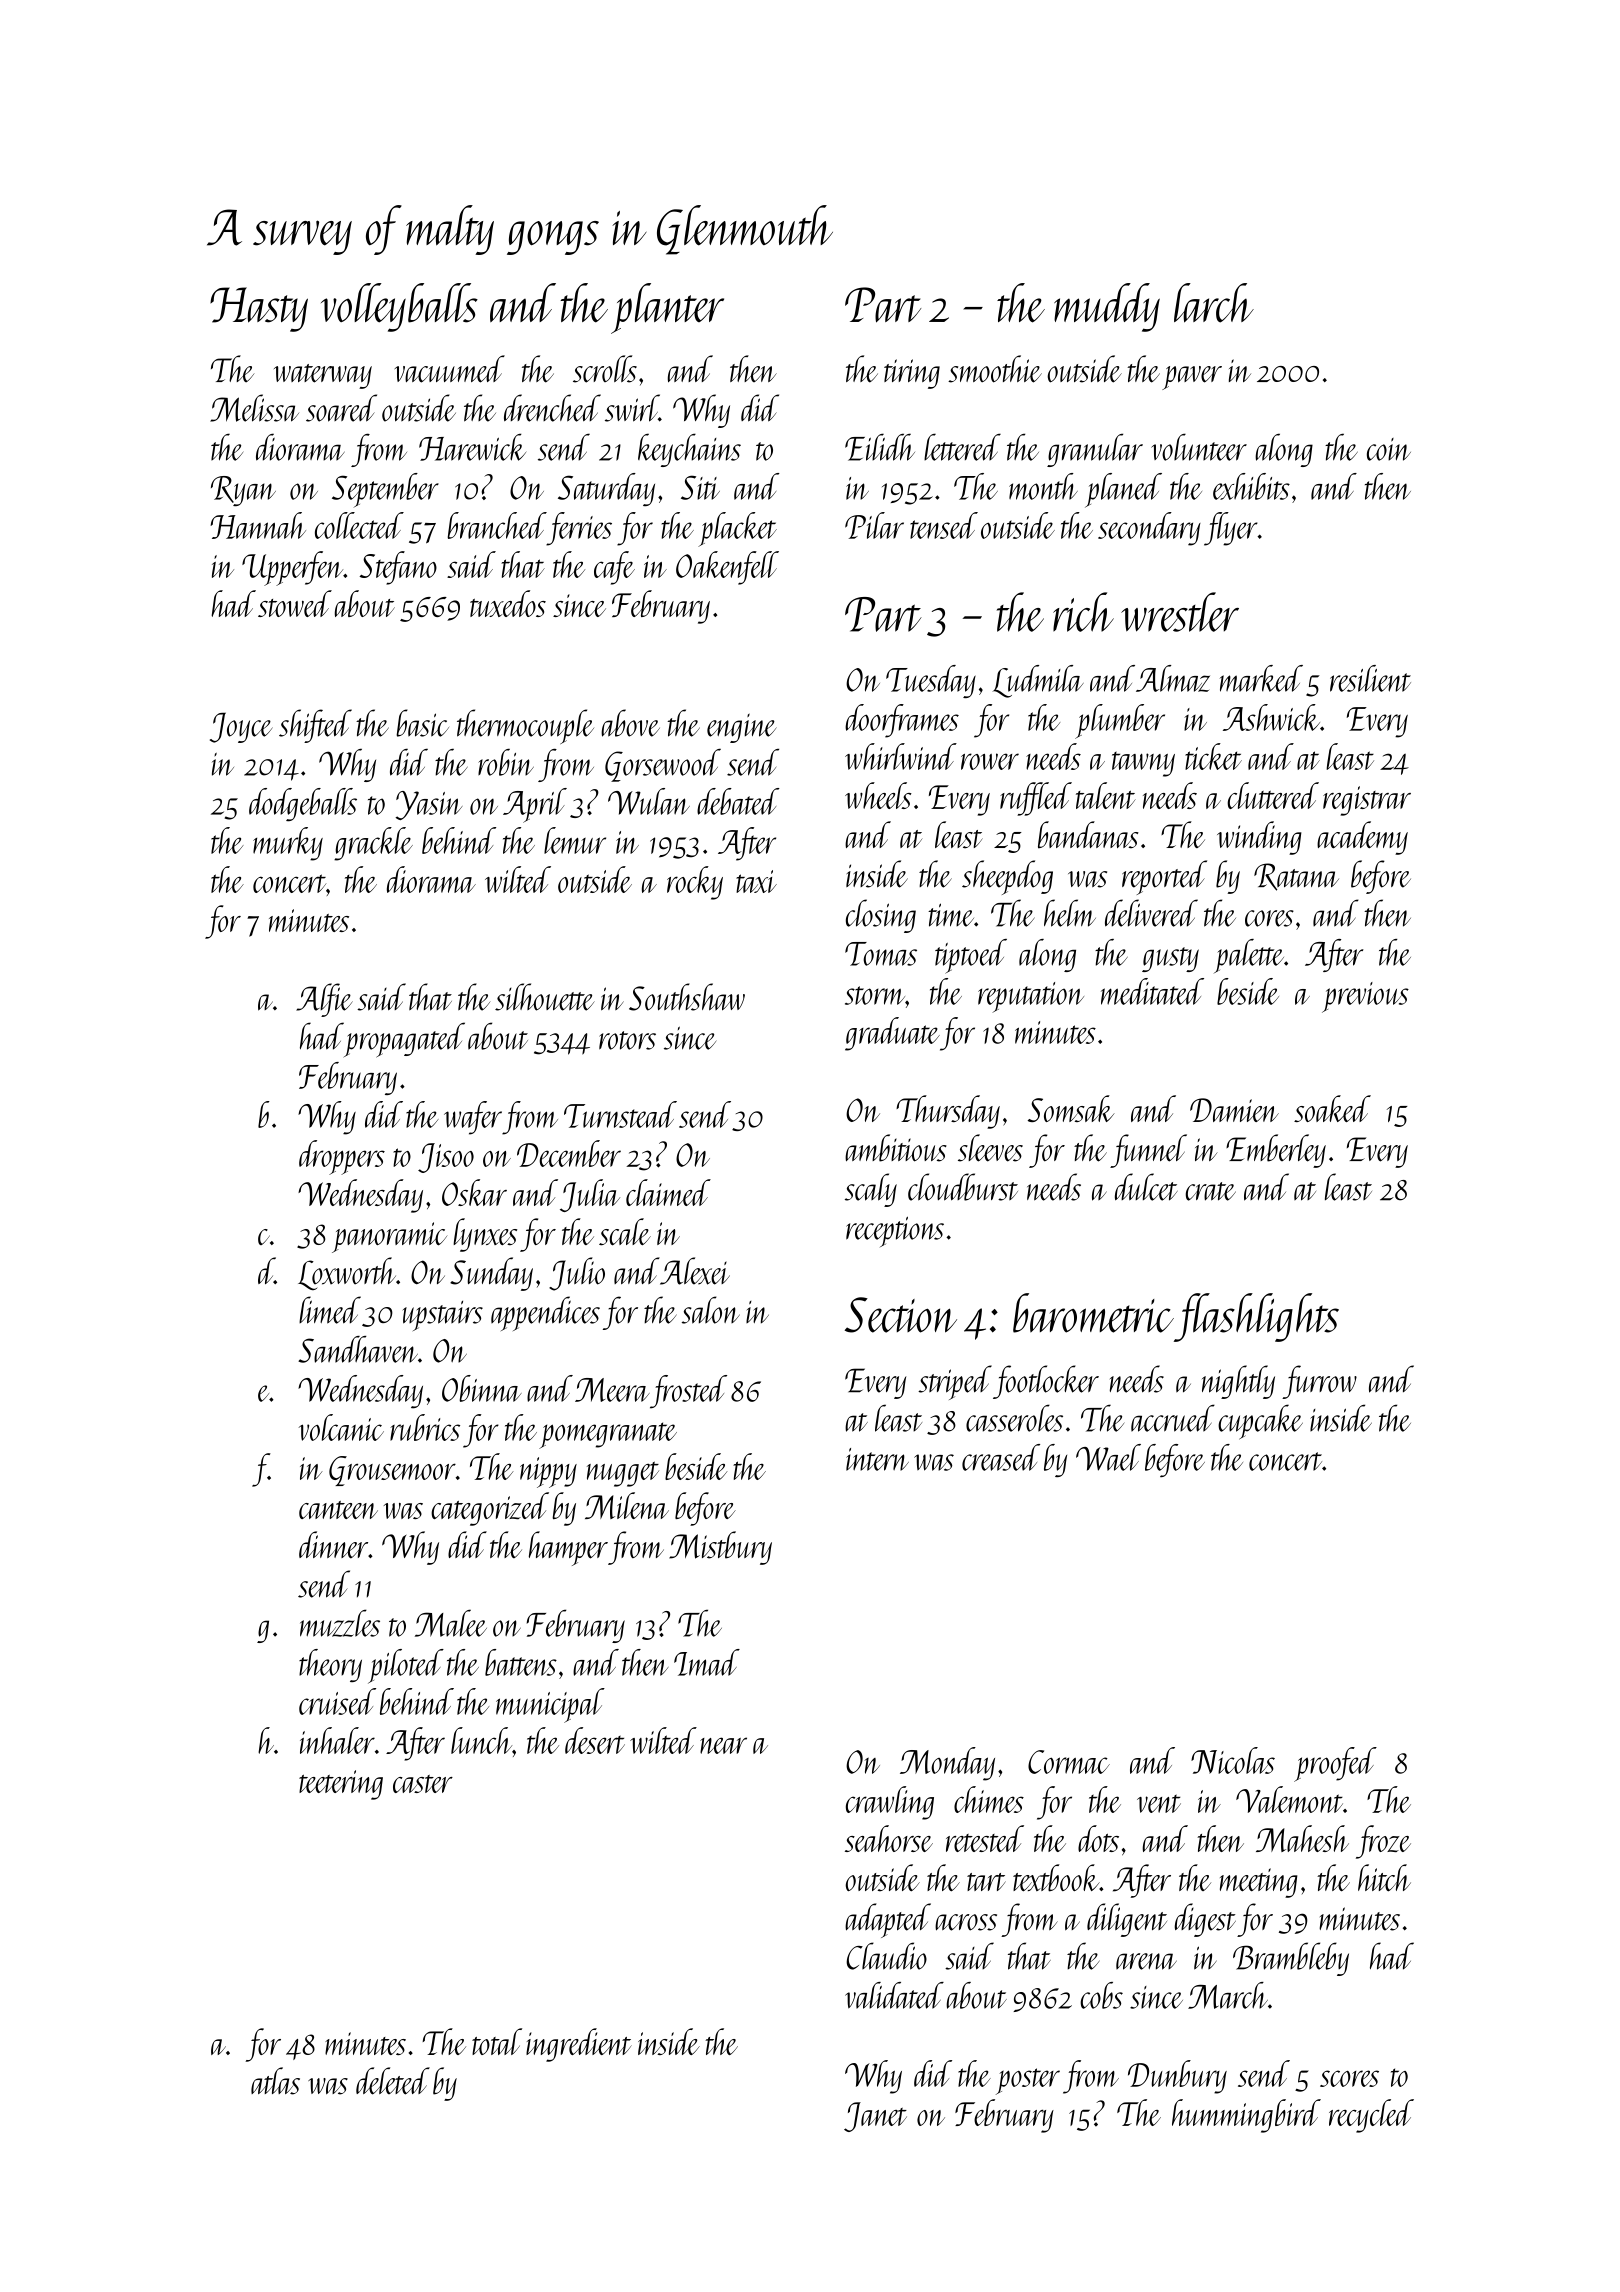  Describe the element at coordinates (446, 1158) in the image. I see `Jisoo` at that location.
